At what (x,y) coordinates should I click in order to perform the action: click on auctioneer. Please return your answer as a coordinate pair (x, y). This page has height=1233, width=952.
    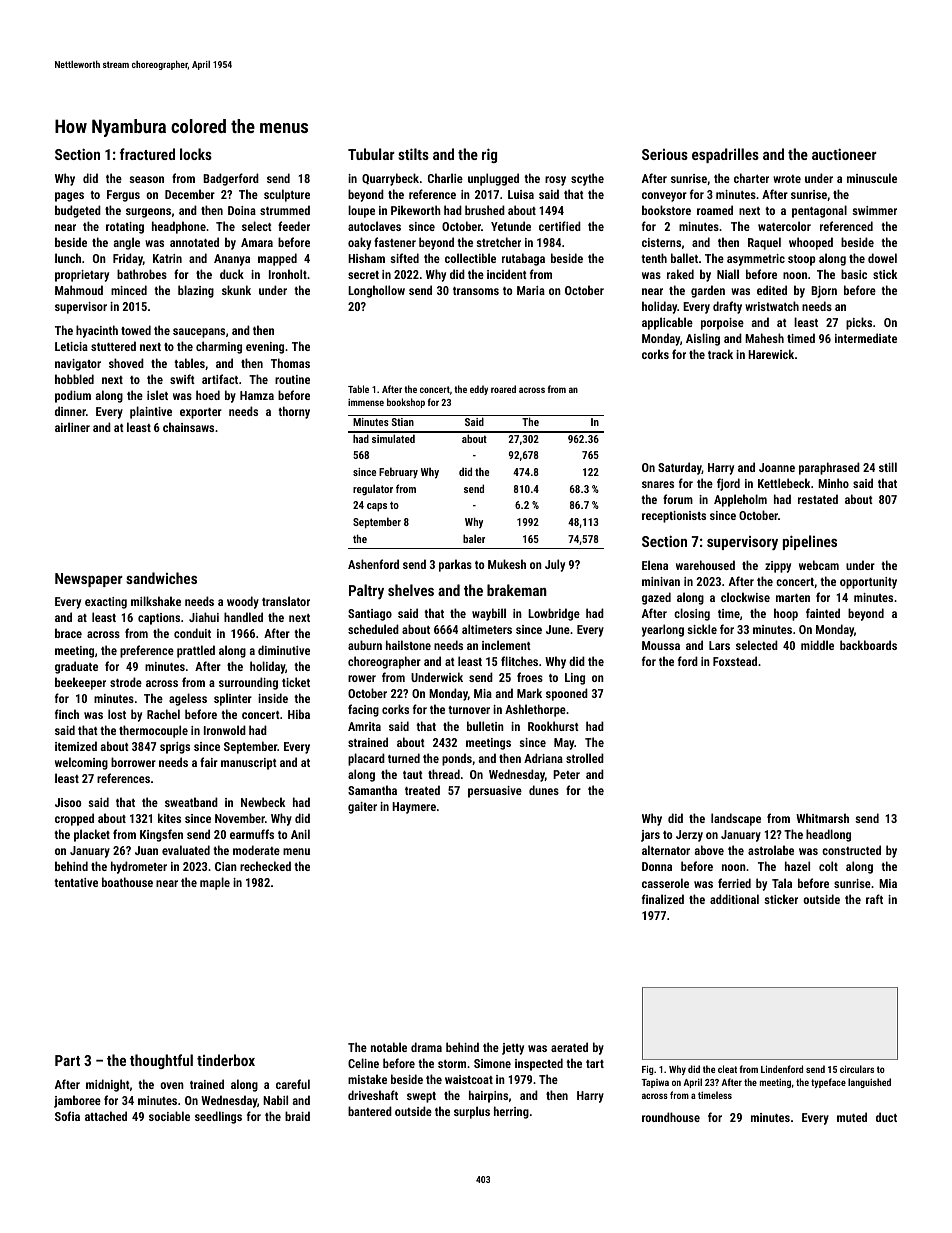
    Looking at the image, I should click on (844, 154).
